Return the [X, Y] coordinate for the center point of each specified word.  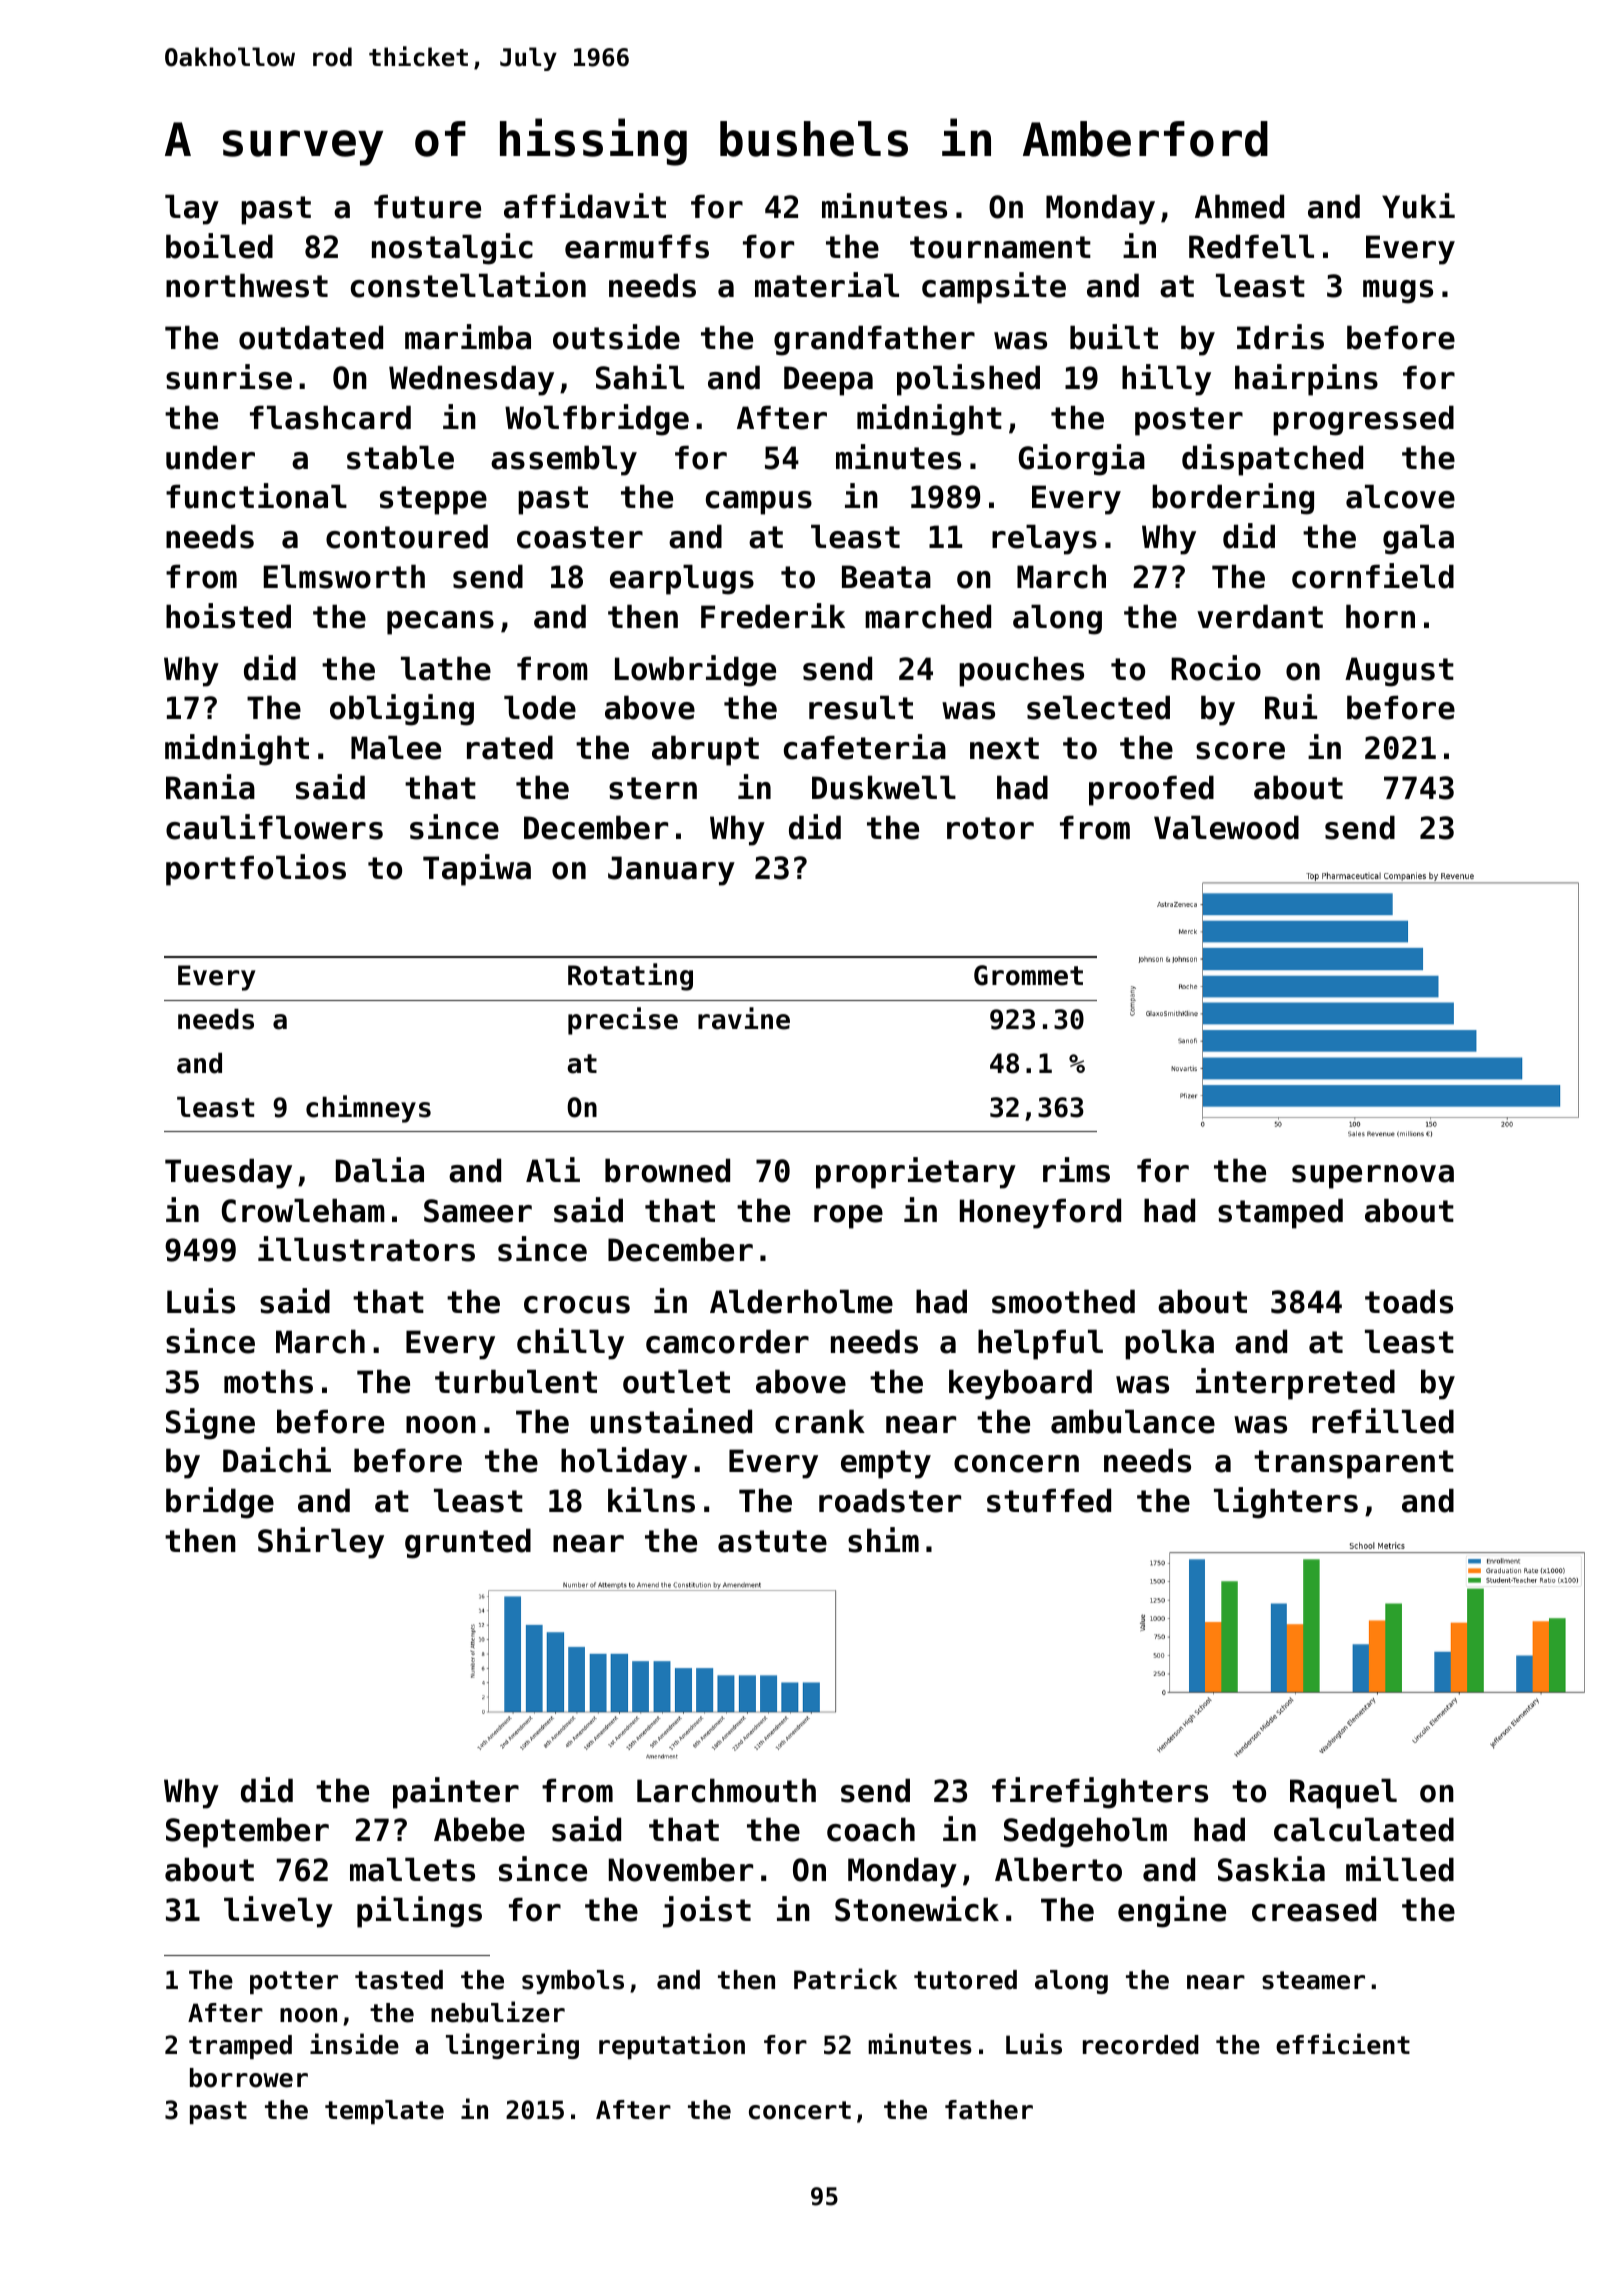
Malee [396, 747]
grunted [468, 1543]
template [384, 2112]
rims [1076, 1170]
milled [1400, 1869]
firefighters [1100, 1793]
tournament [1000, 247]
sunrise [229, 377]
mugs [1398, 292]
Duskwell [884, 787]
